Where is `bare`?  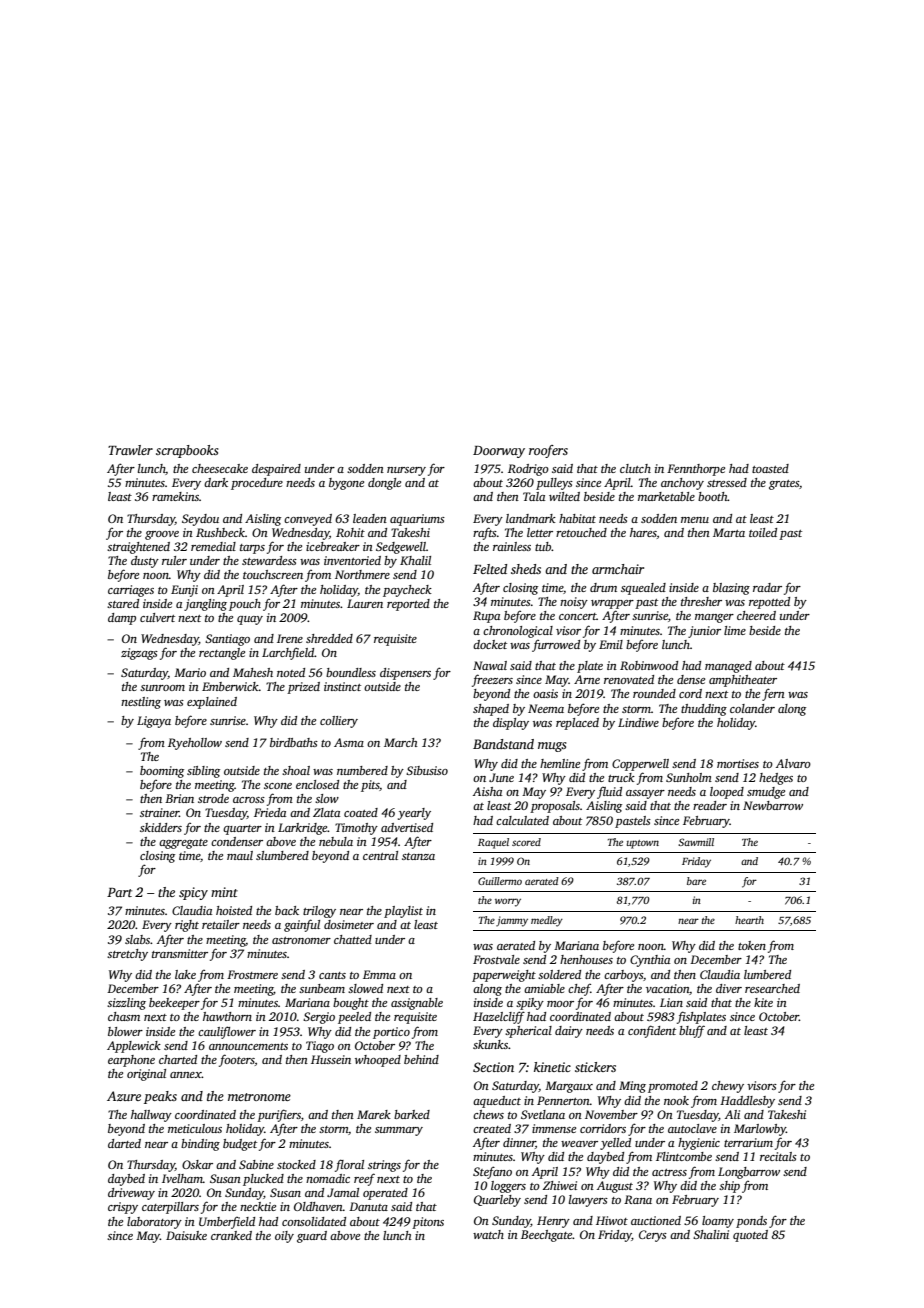
bare is located at coordinates (696, 881).
